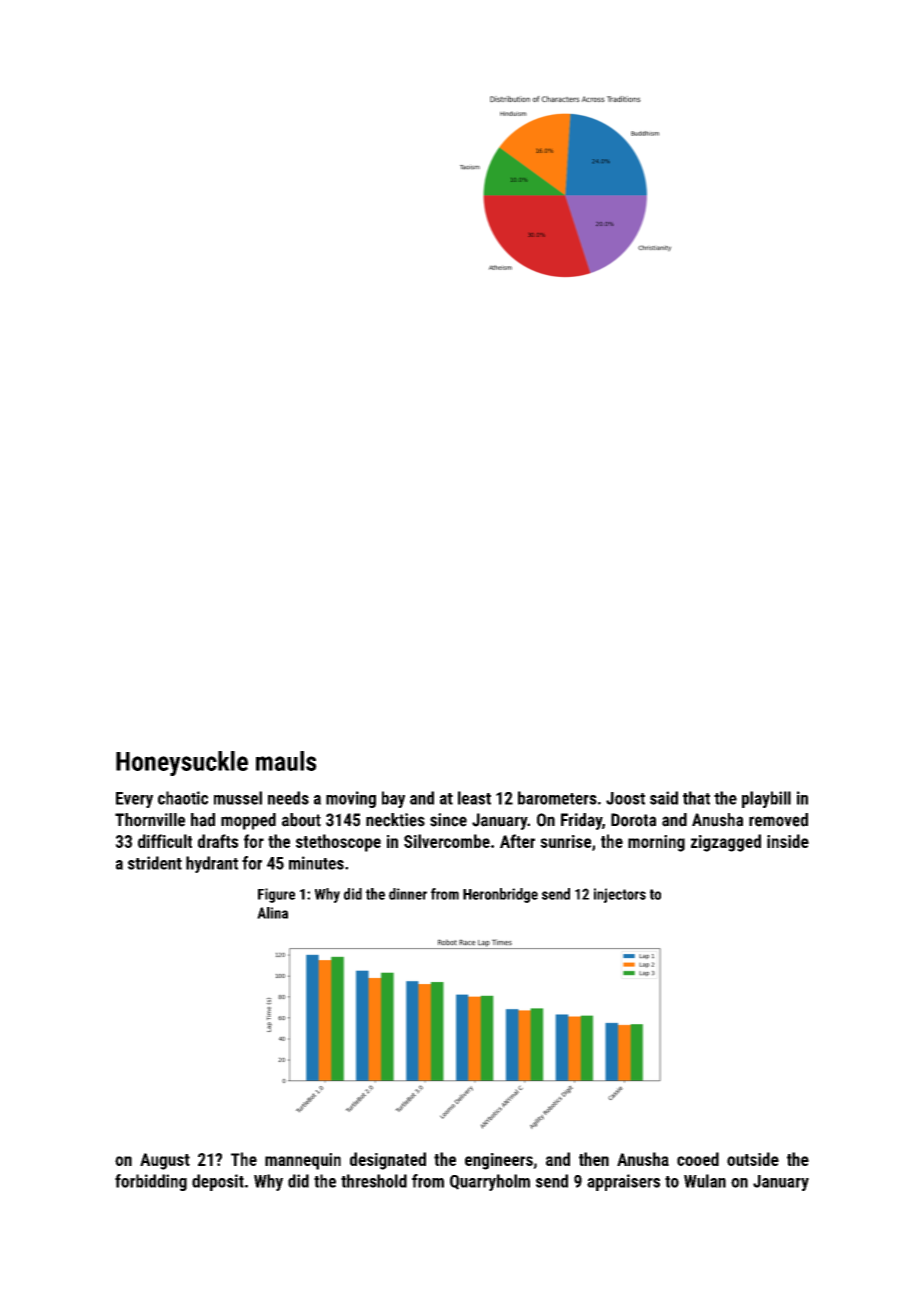 Image resolution: width=924 pixels, height=1308 pixels. I want to click on playbill, so click(766, 799).
